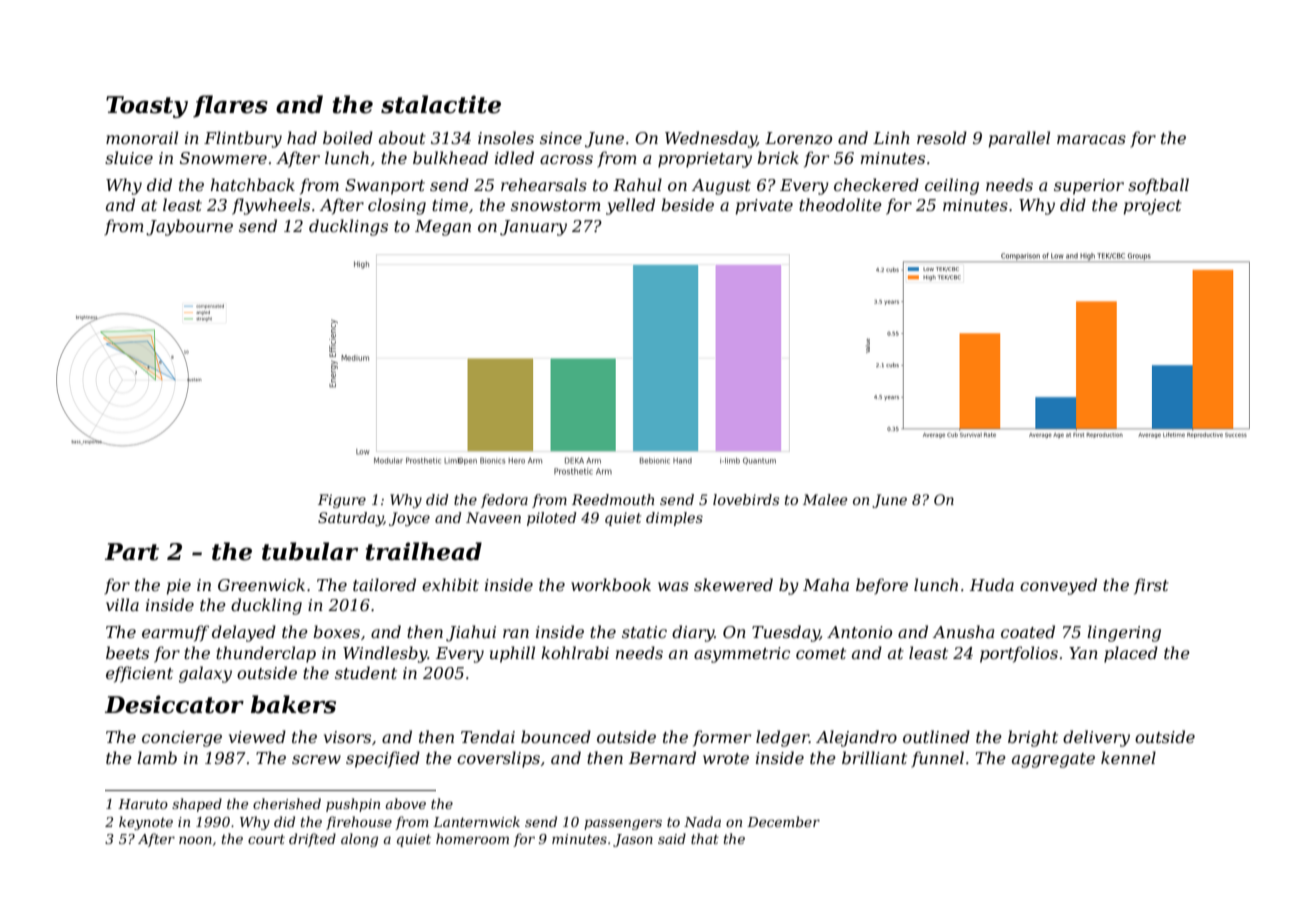 This page has height=924, width=1308. What do you see at coordinates (498, 759) in the page?
I see `coverslips` at bounding box center [498, 759].
